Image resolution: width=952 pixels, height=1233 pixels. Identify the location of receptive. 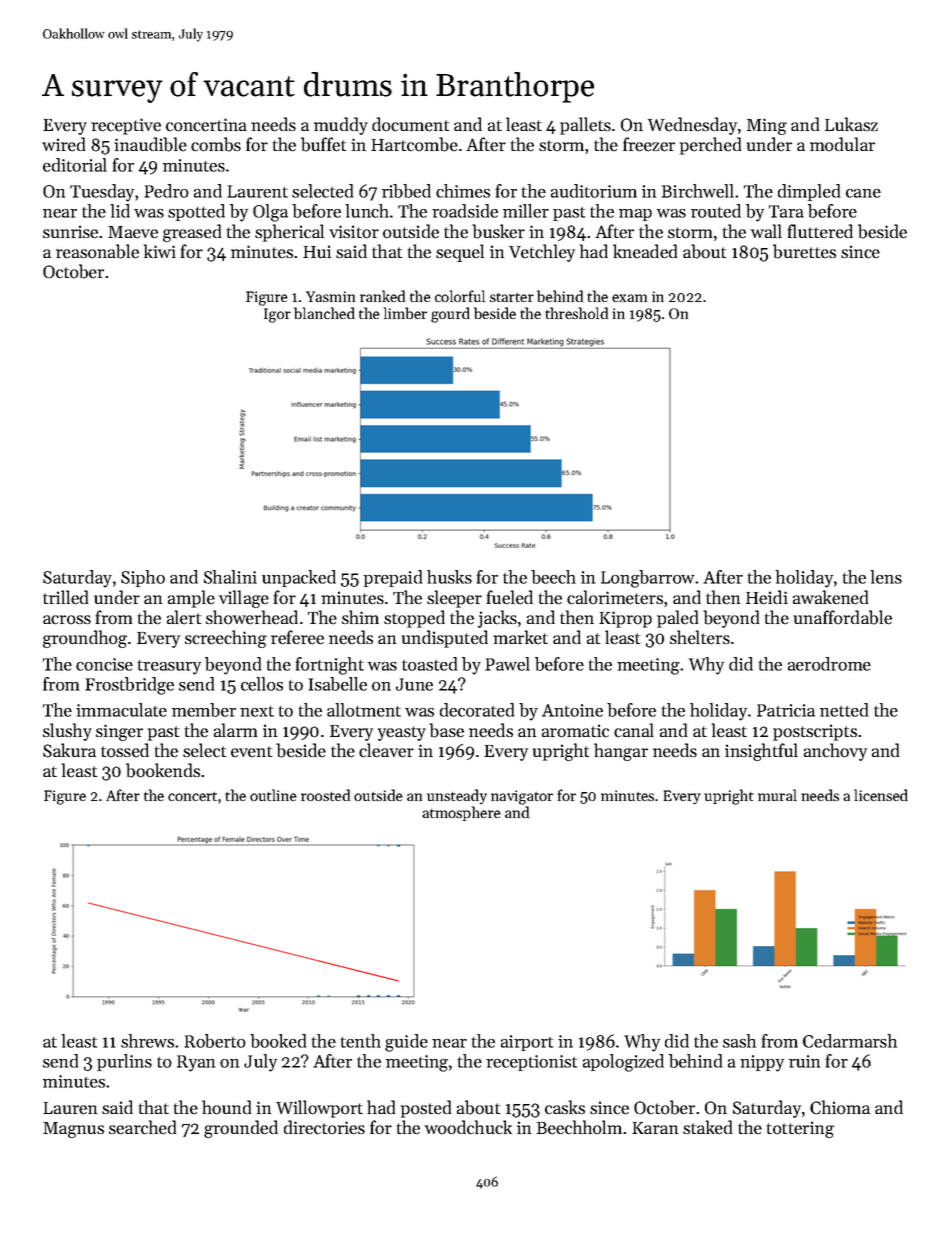
(126, 126).
